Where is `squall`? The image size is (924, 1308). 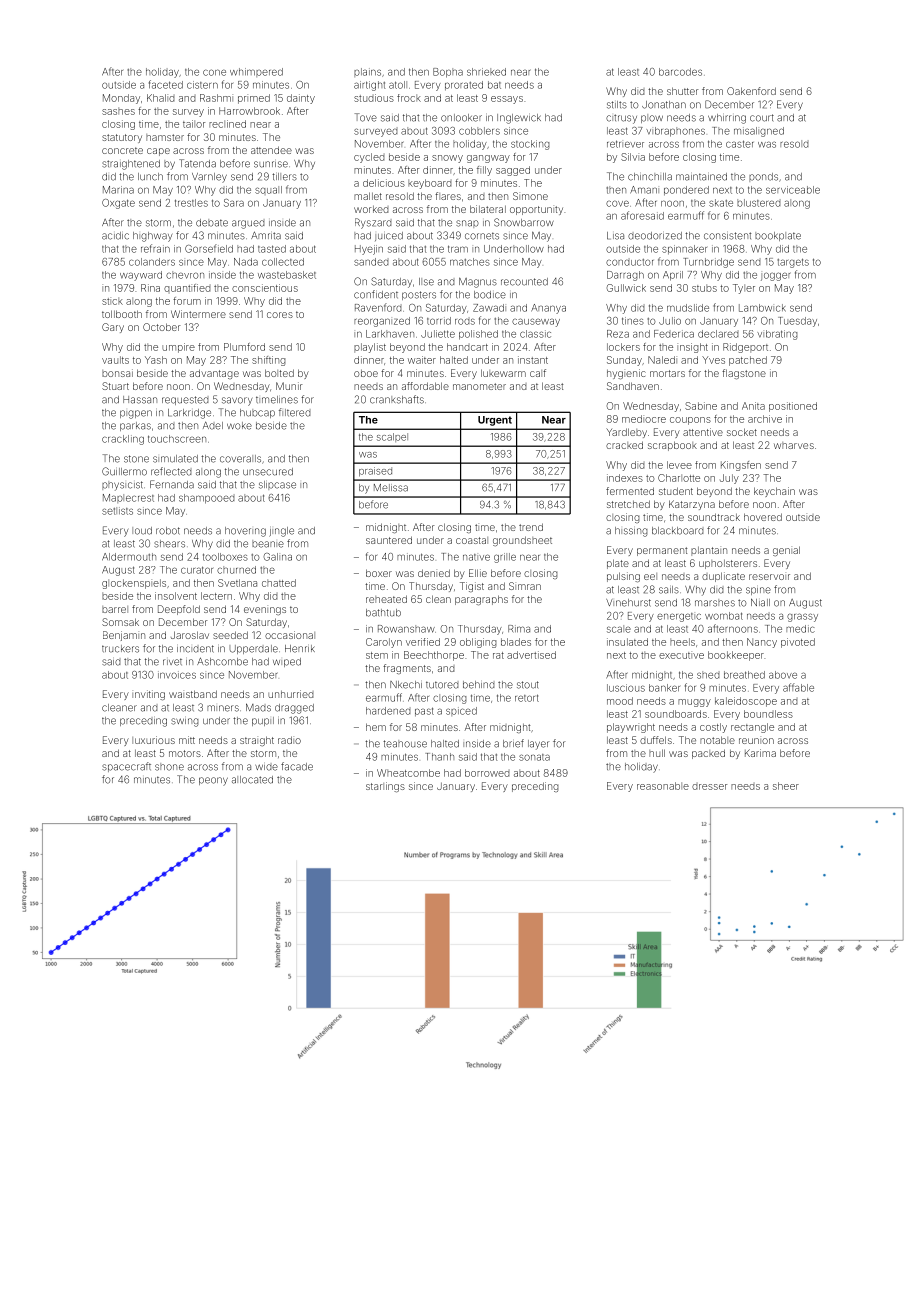 squall is located at coordinates (268, 190).
